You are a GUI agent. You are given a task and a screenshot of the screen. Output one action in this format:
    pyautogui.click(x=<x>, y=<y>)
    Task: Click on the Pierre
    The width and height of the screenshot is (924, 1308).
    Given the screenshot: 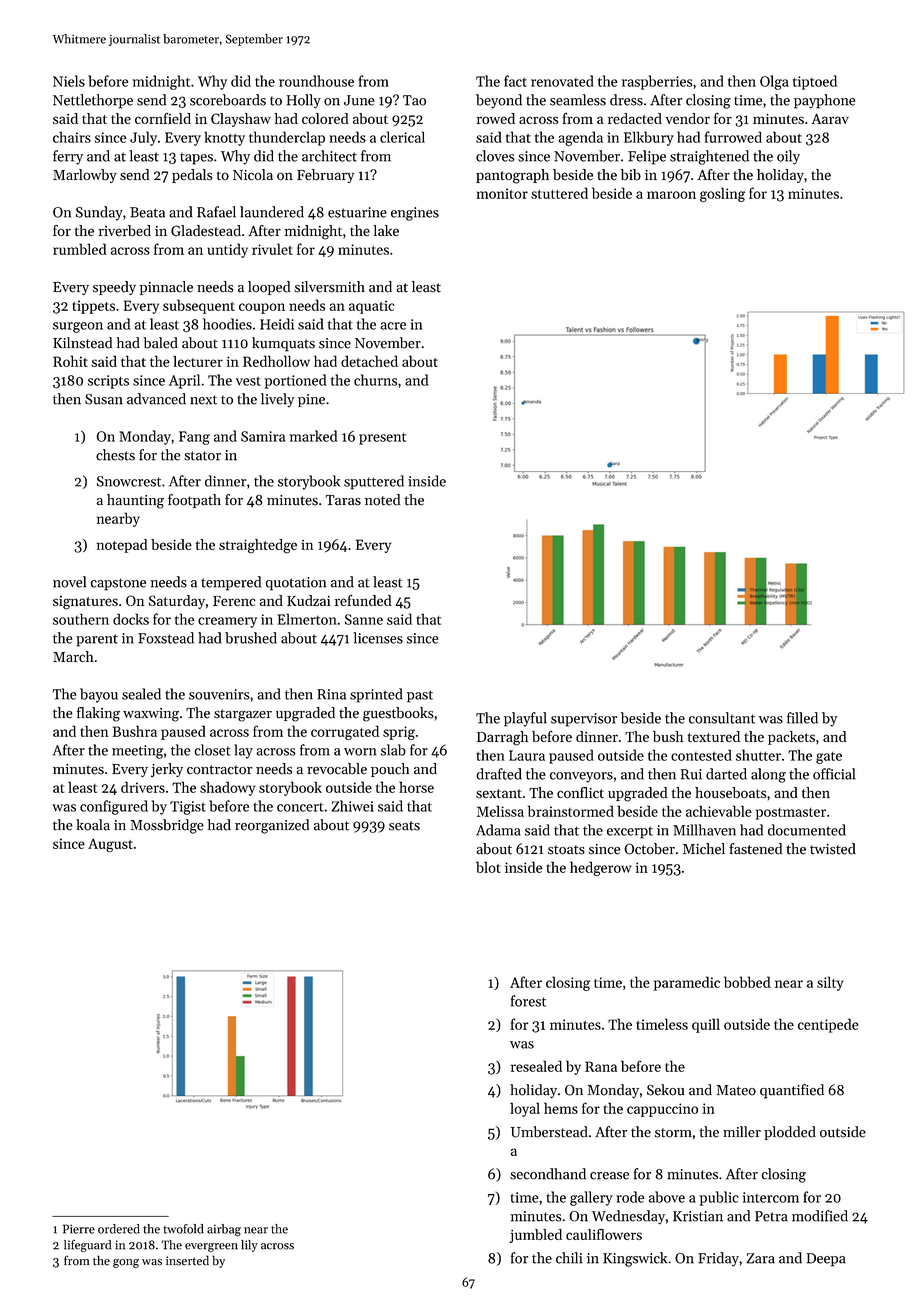 What is the action you would take?
    pyautogui.click(x=79, y=1229)
